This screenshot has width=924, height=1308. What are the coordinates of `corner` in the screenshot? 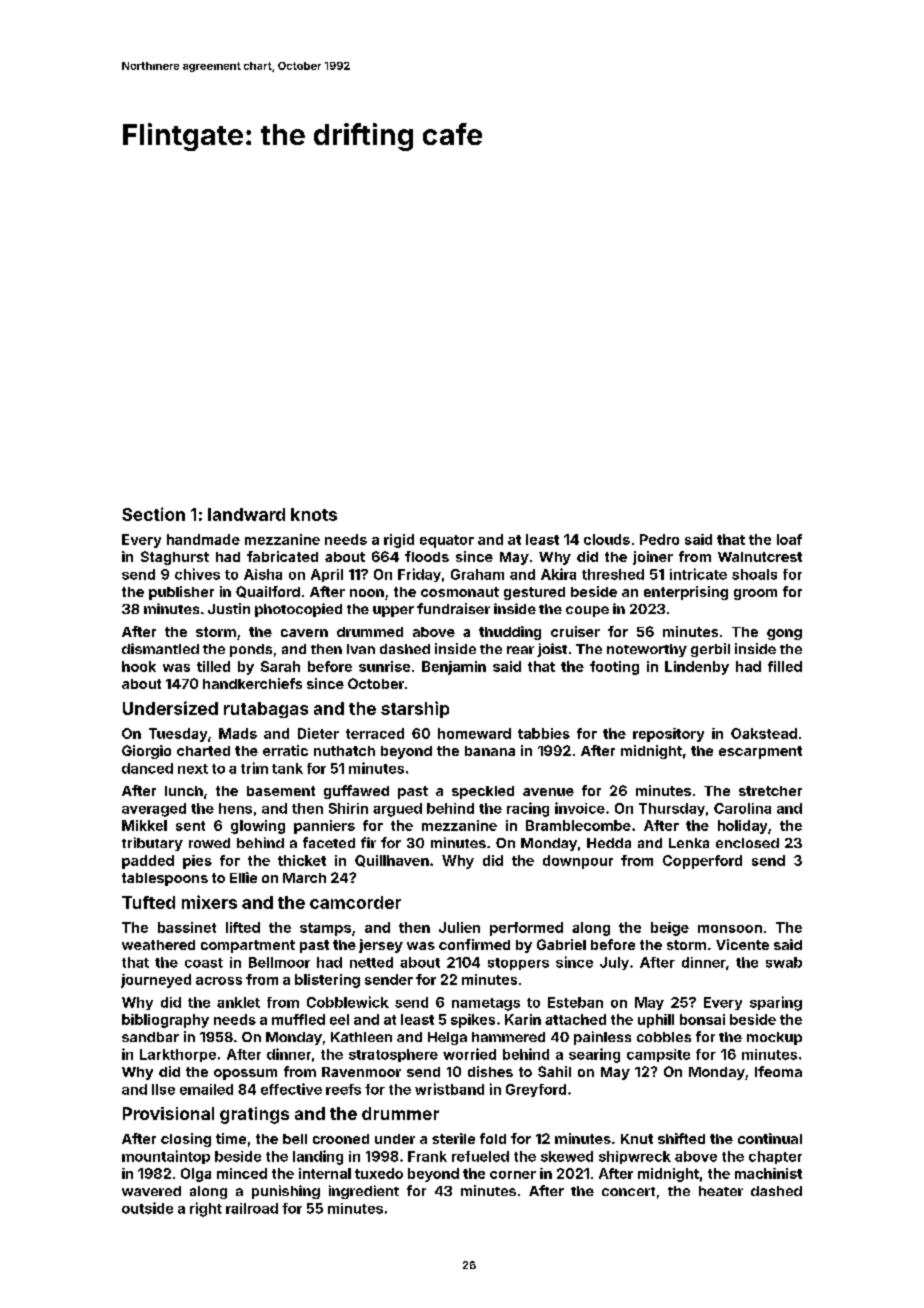 It's located at (513, 1175).
